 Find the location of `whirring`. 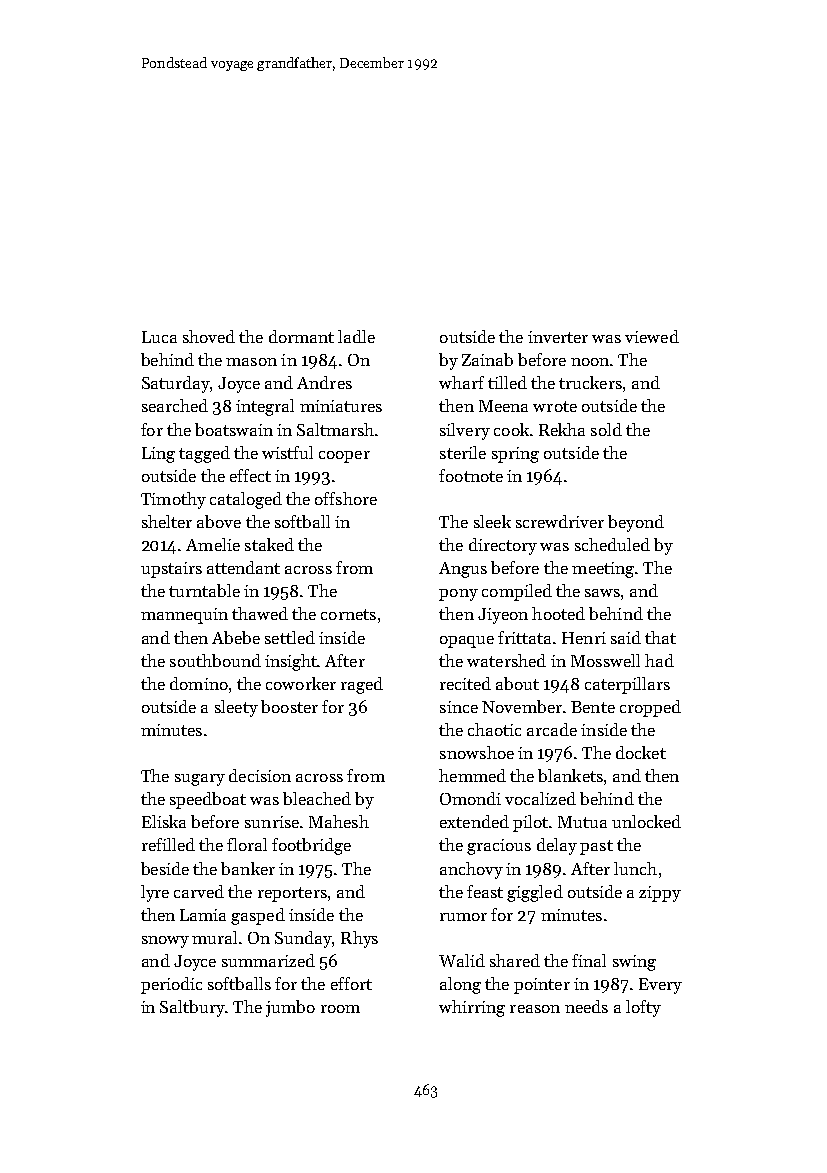

whirring is located at coordinates (472, 1008).
